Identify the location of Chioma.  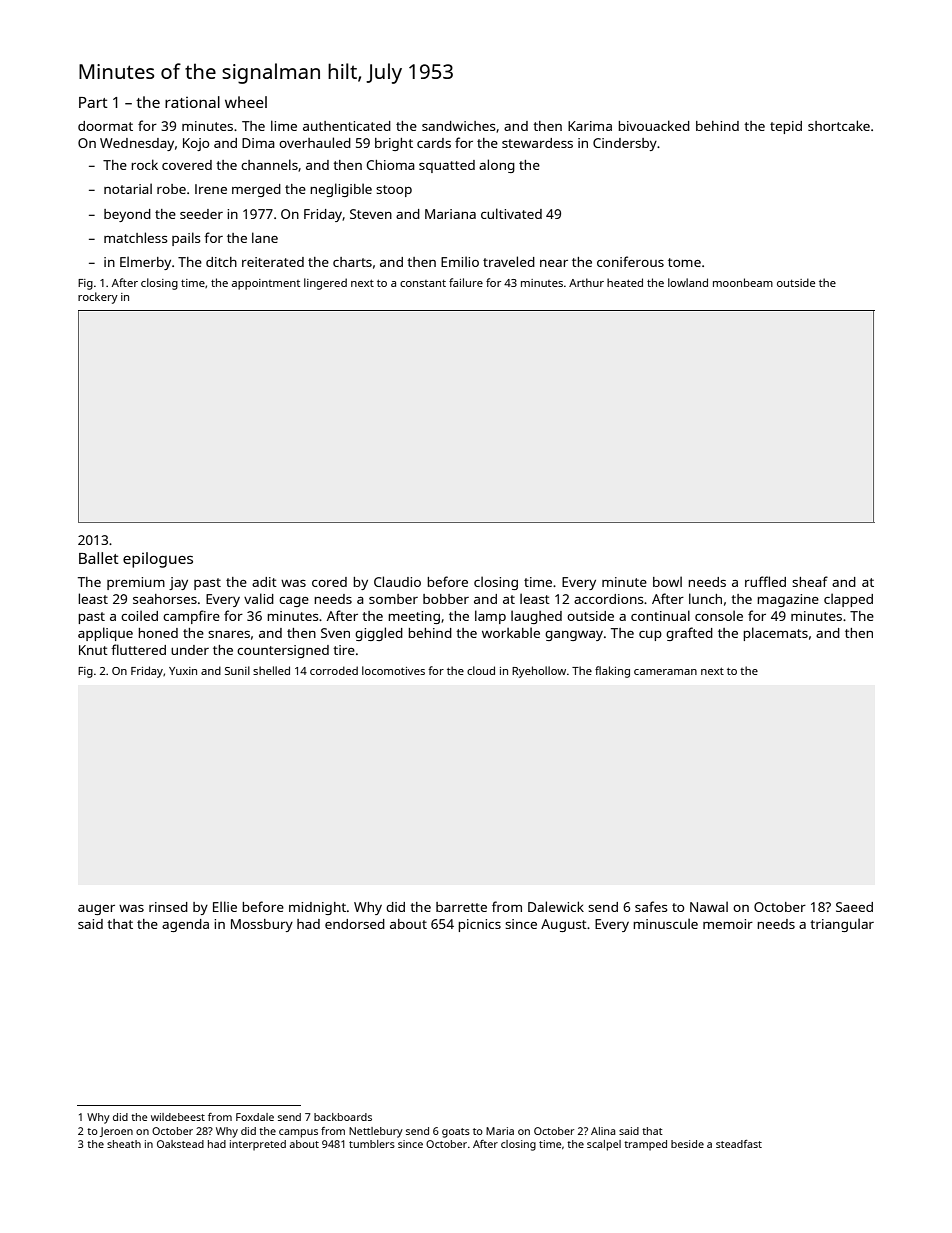
(391, 165).
